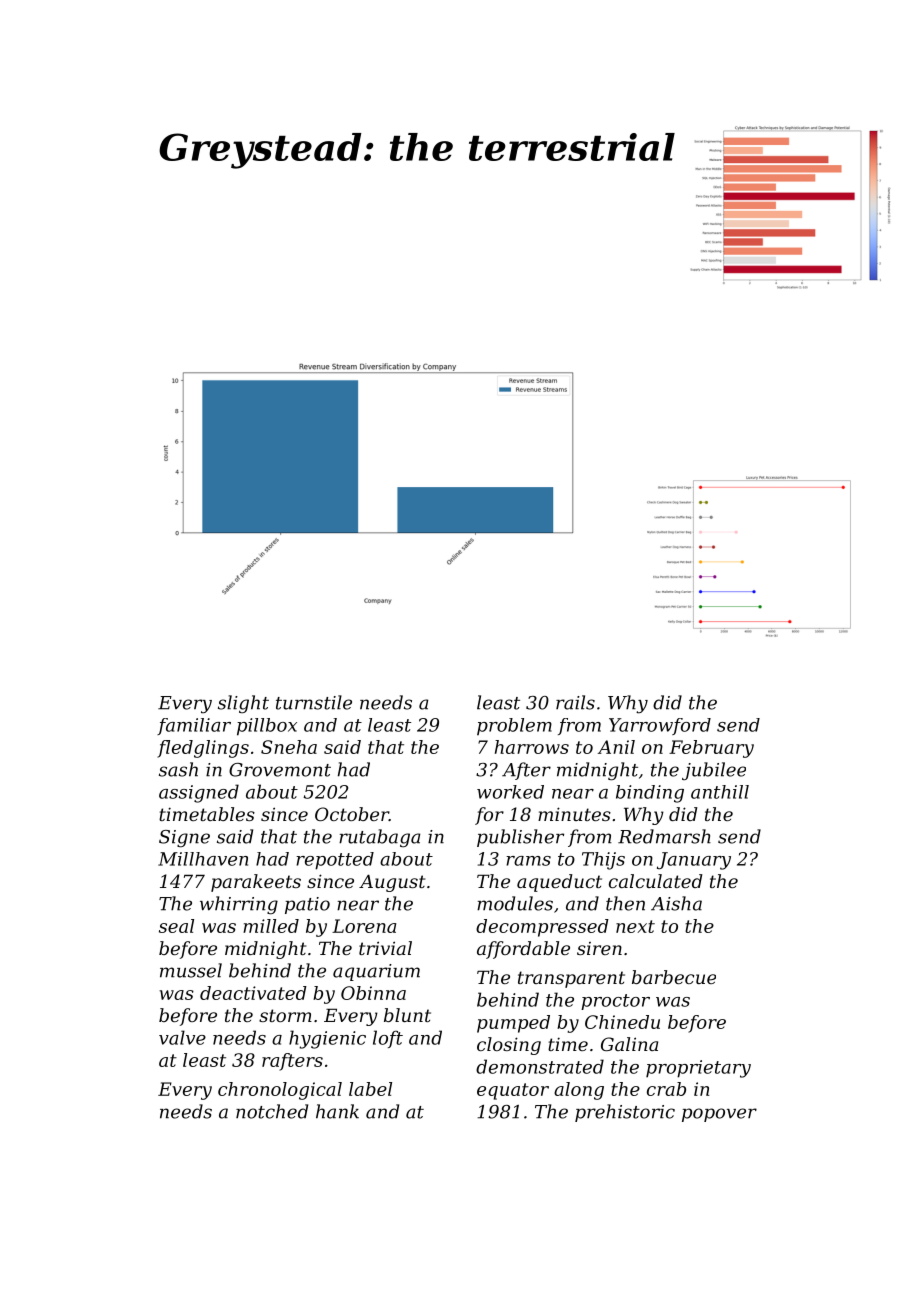  I want to click on valve, so click(182, 1037).
